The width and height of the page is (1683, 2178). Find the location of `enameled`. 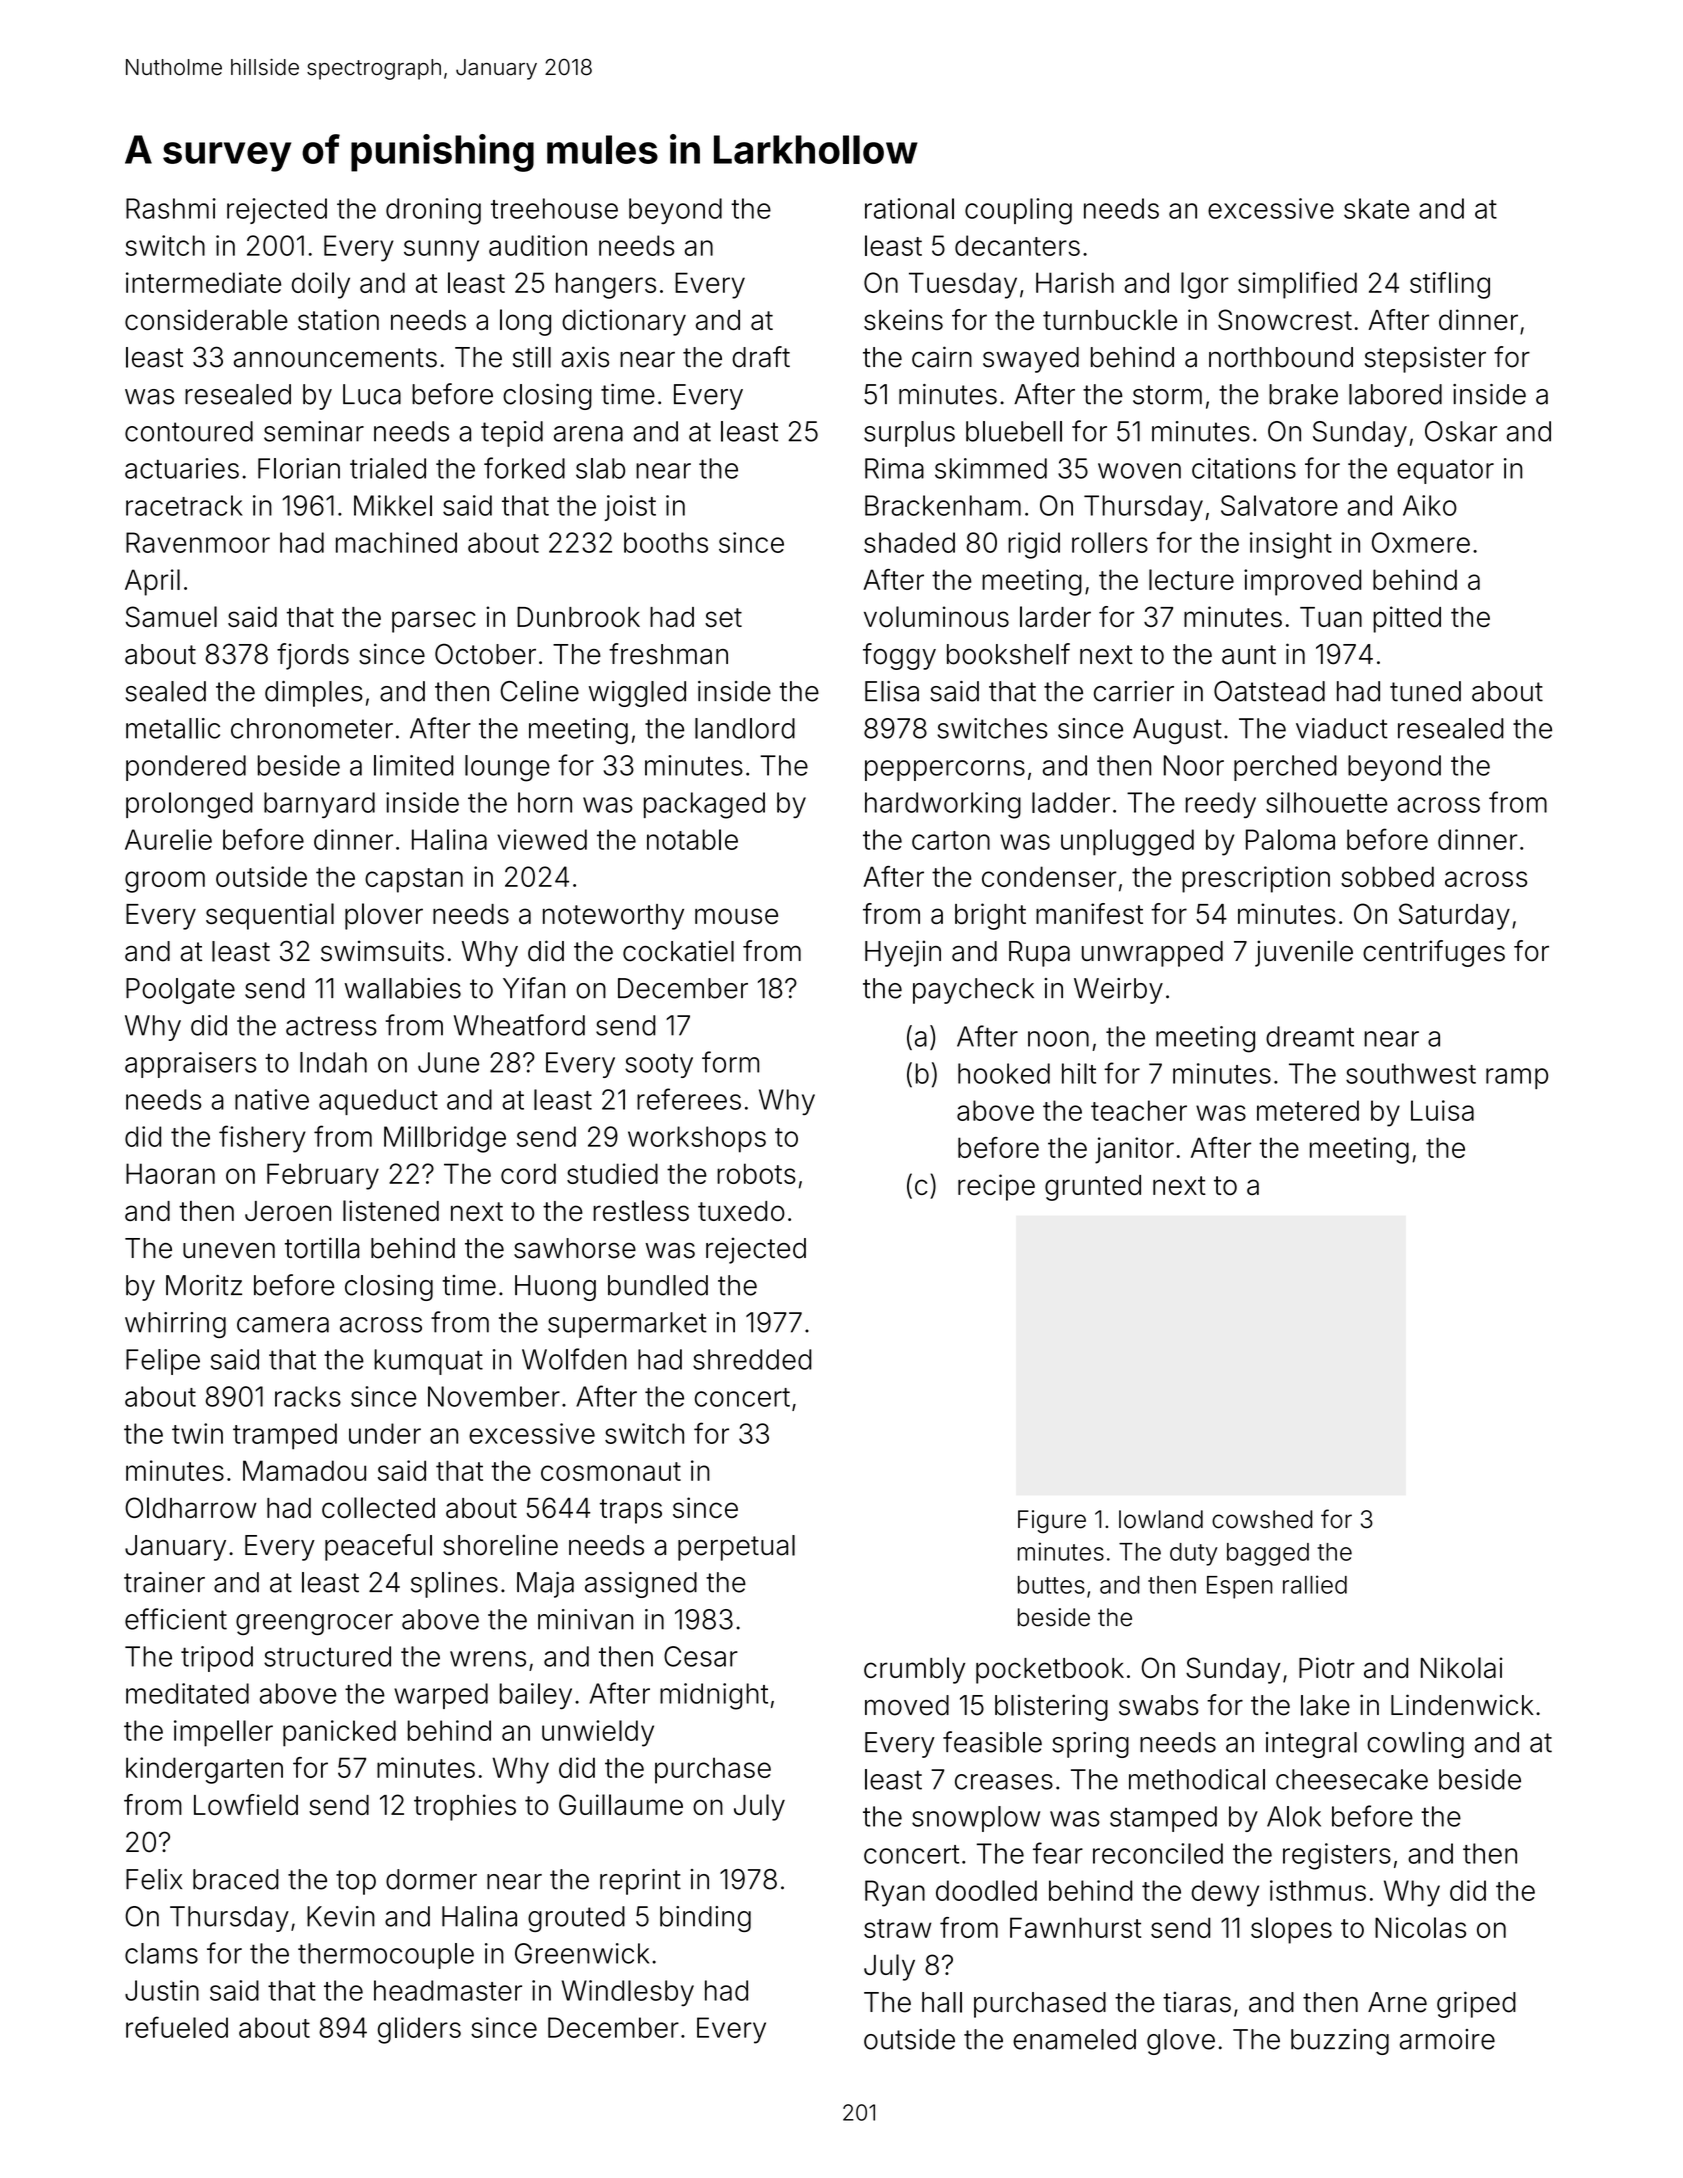

enameled is located at coordinates (1074, 2039).
